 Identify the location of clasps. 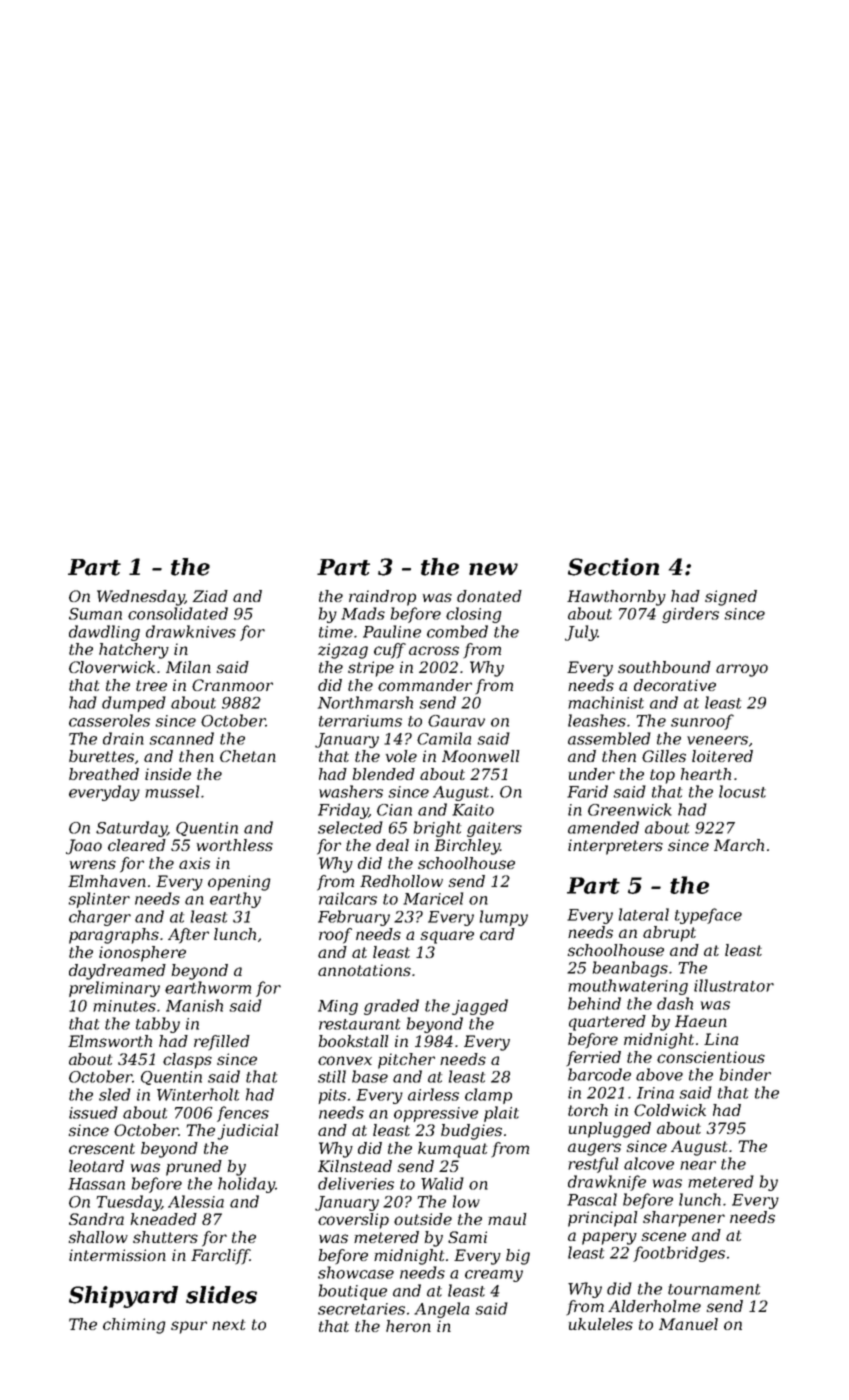
(187, 1061).
